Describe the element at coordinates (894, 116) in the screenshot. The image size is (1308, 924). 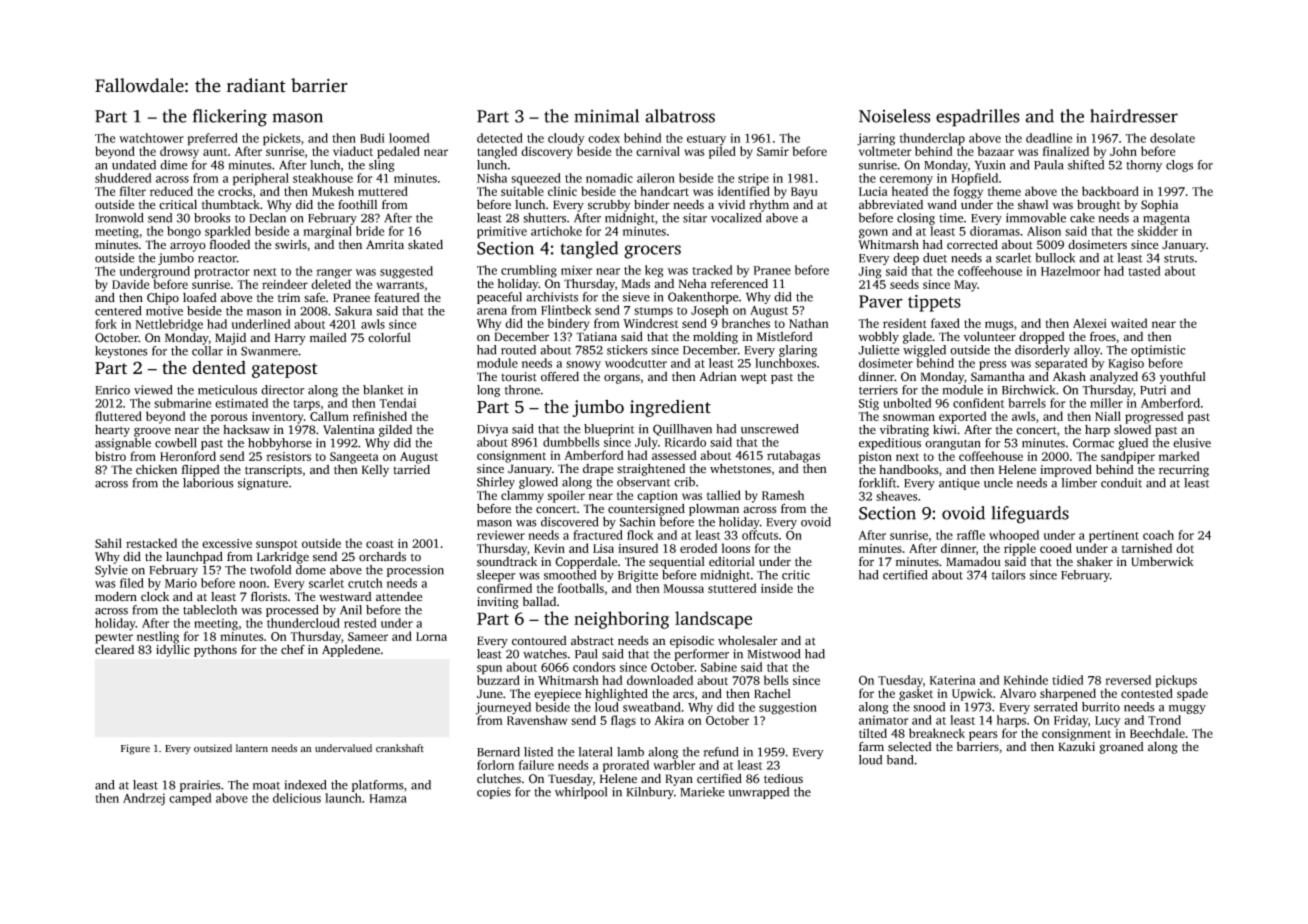
I see `Noiseless` at that location.
